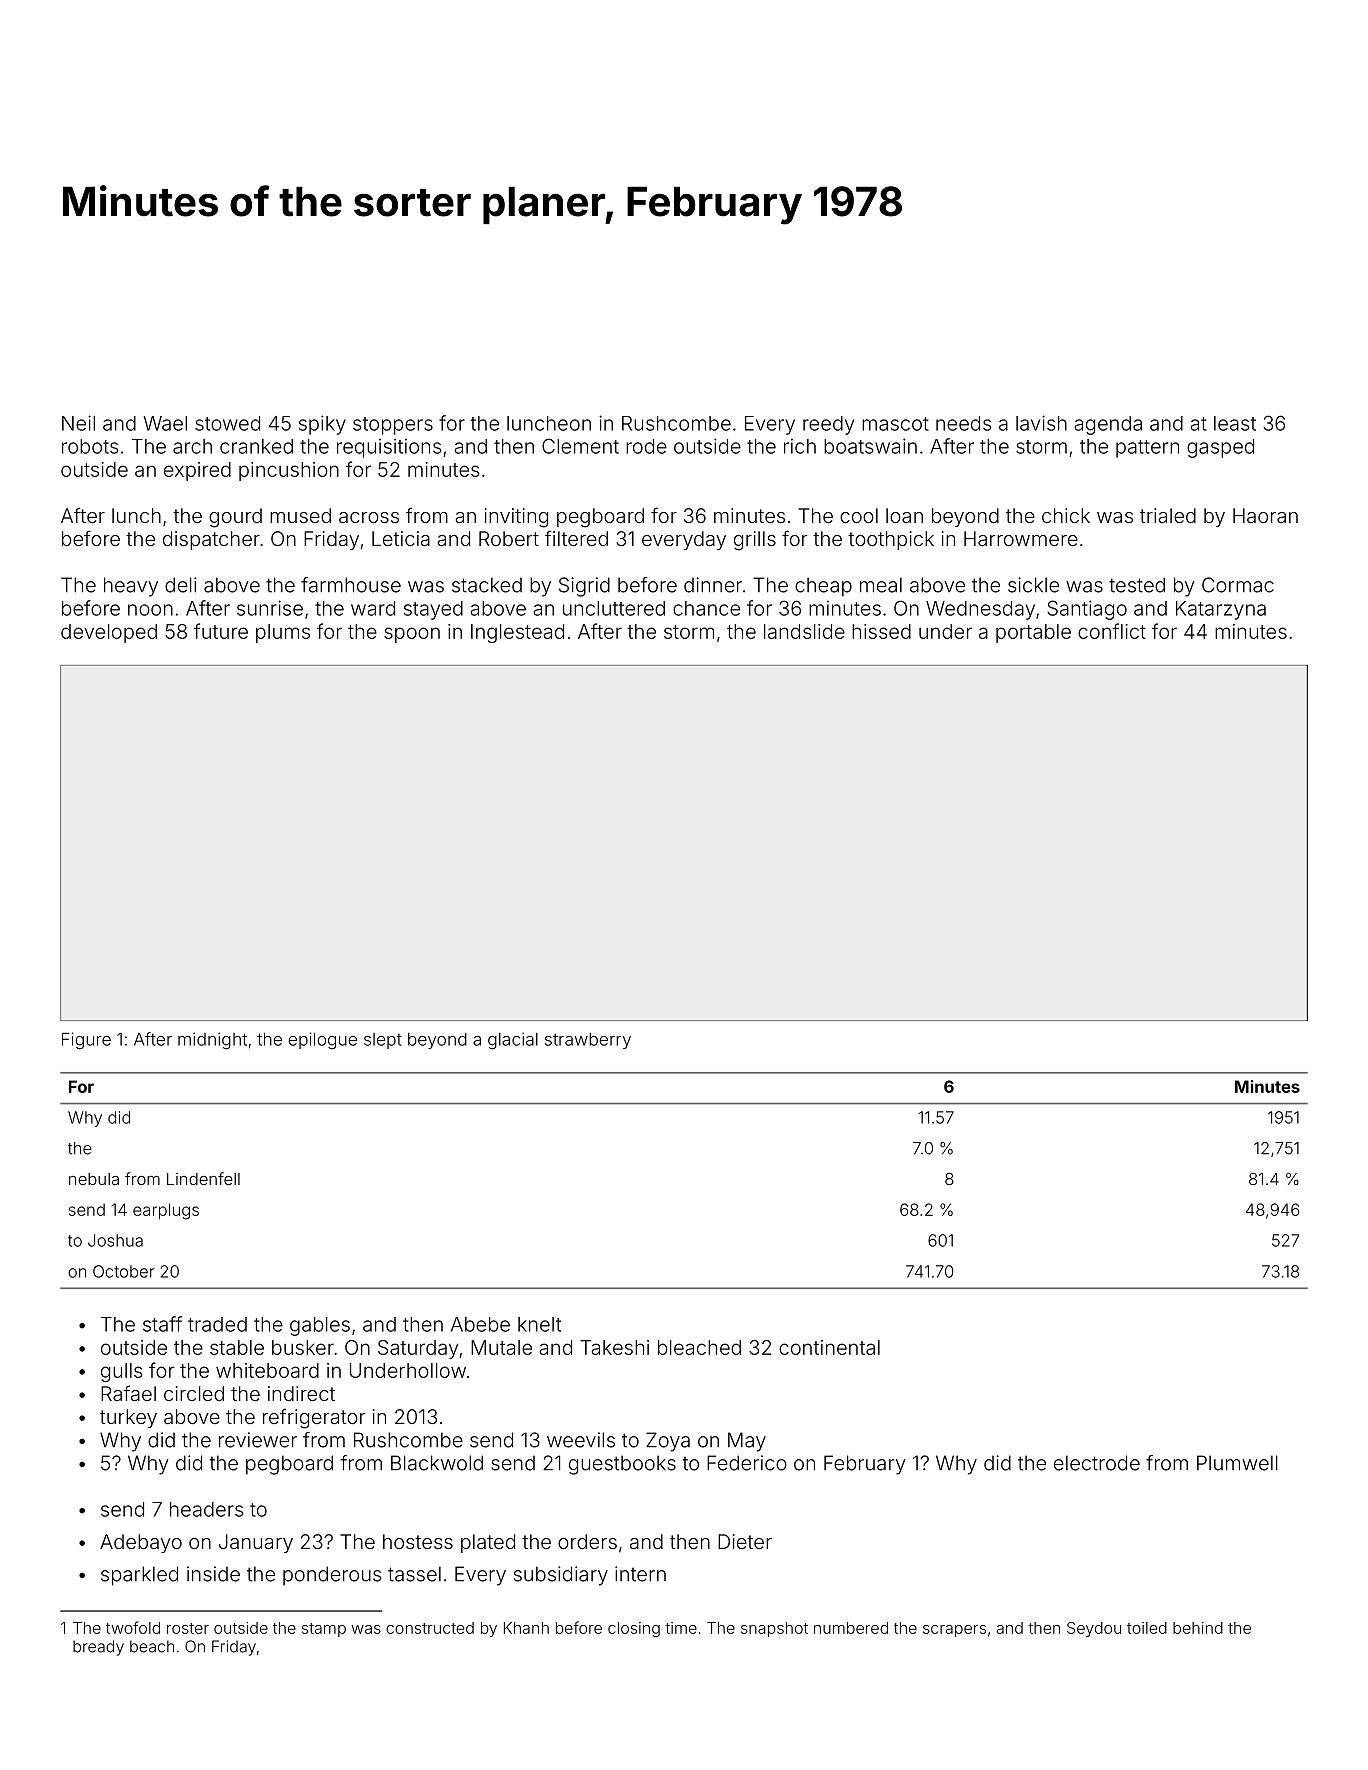  Describe the element at coordinates (1041, 423) in the page. I see `lavish` at that location.
